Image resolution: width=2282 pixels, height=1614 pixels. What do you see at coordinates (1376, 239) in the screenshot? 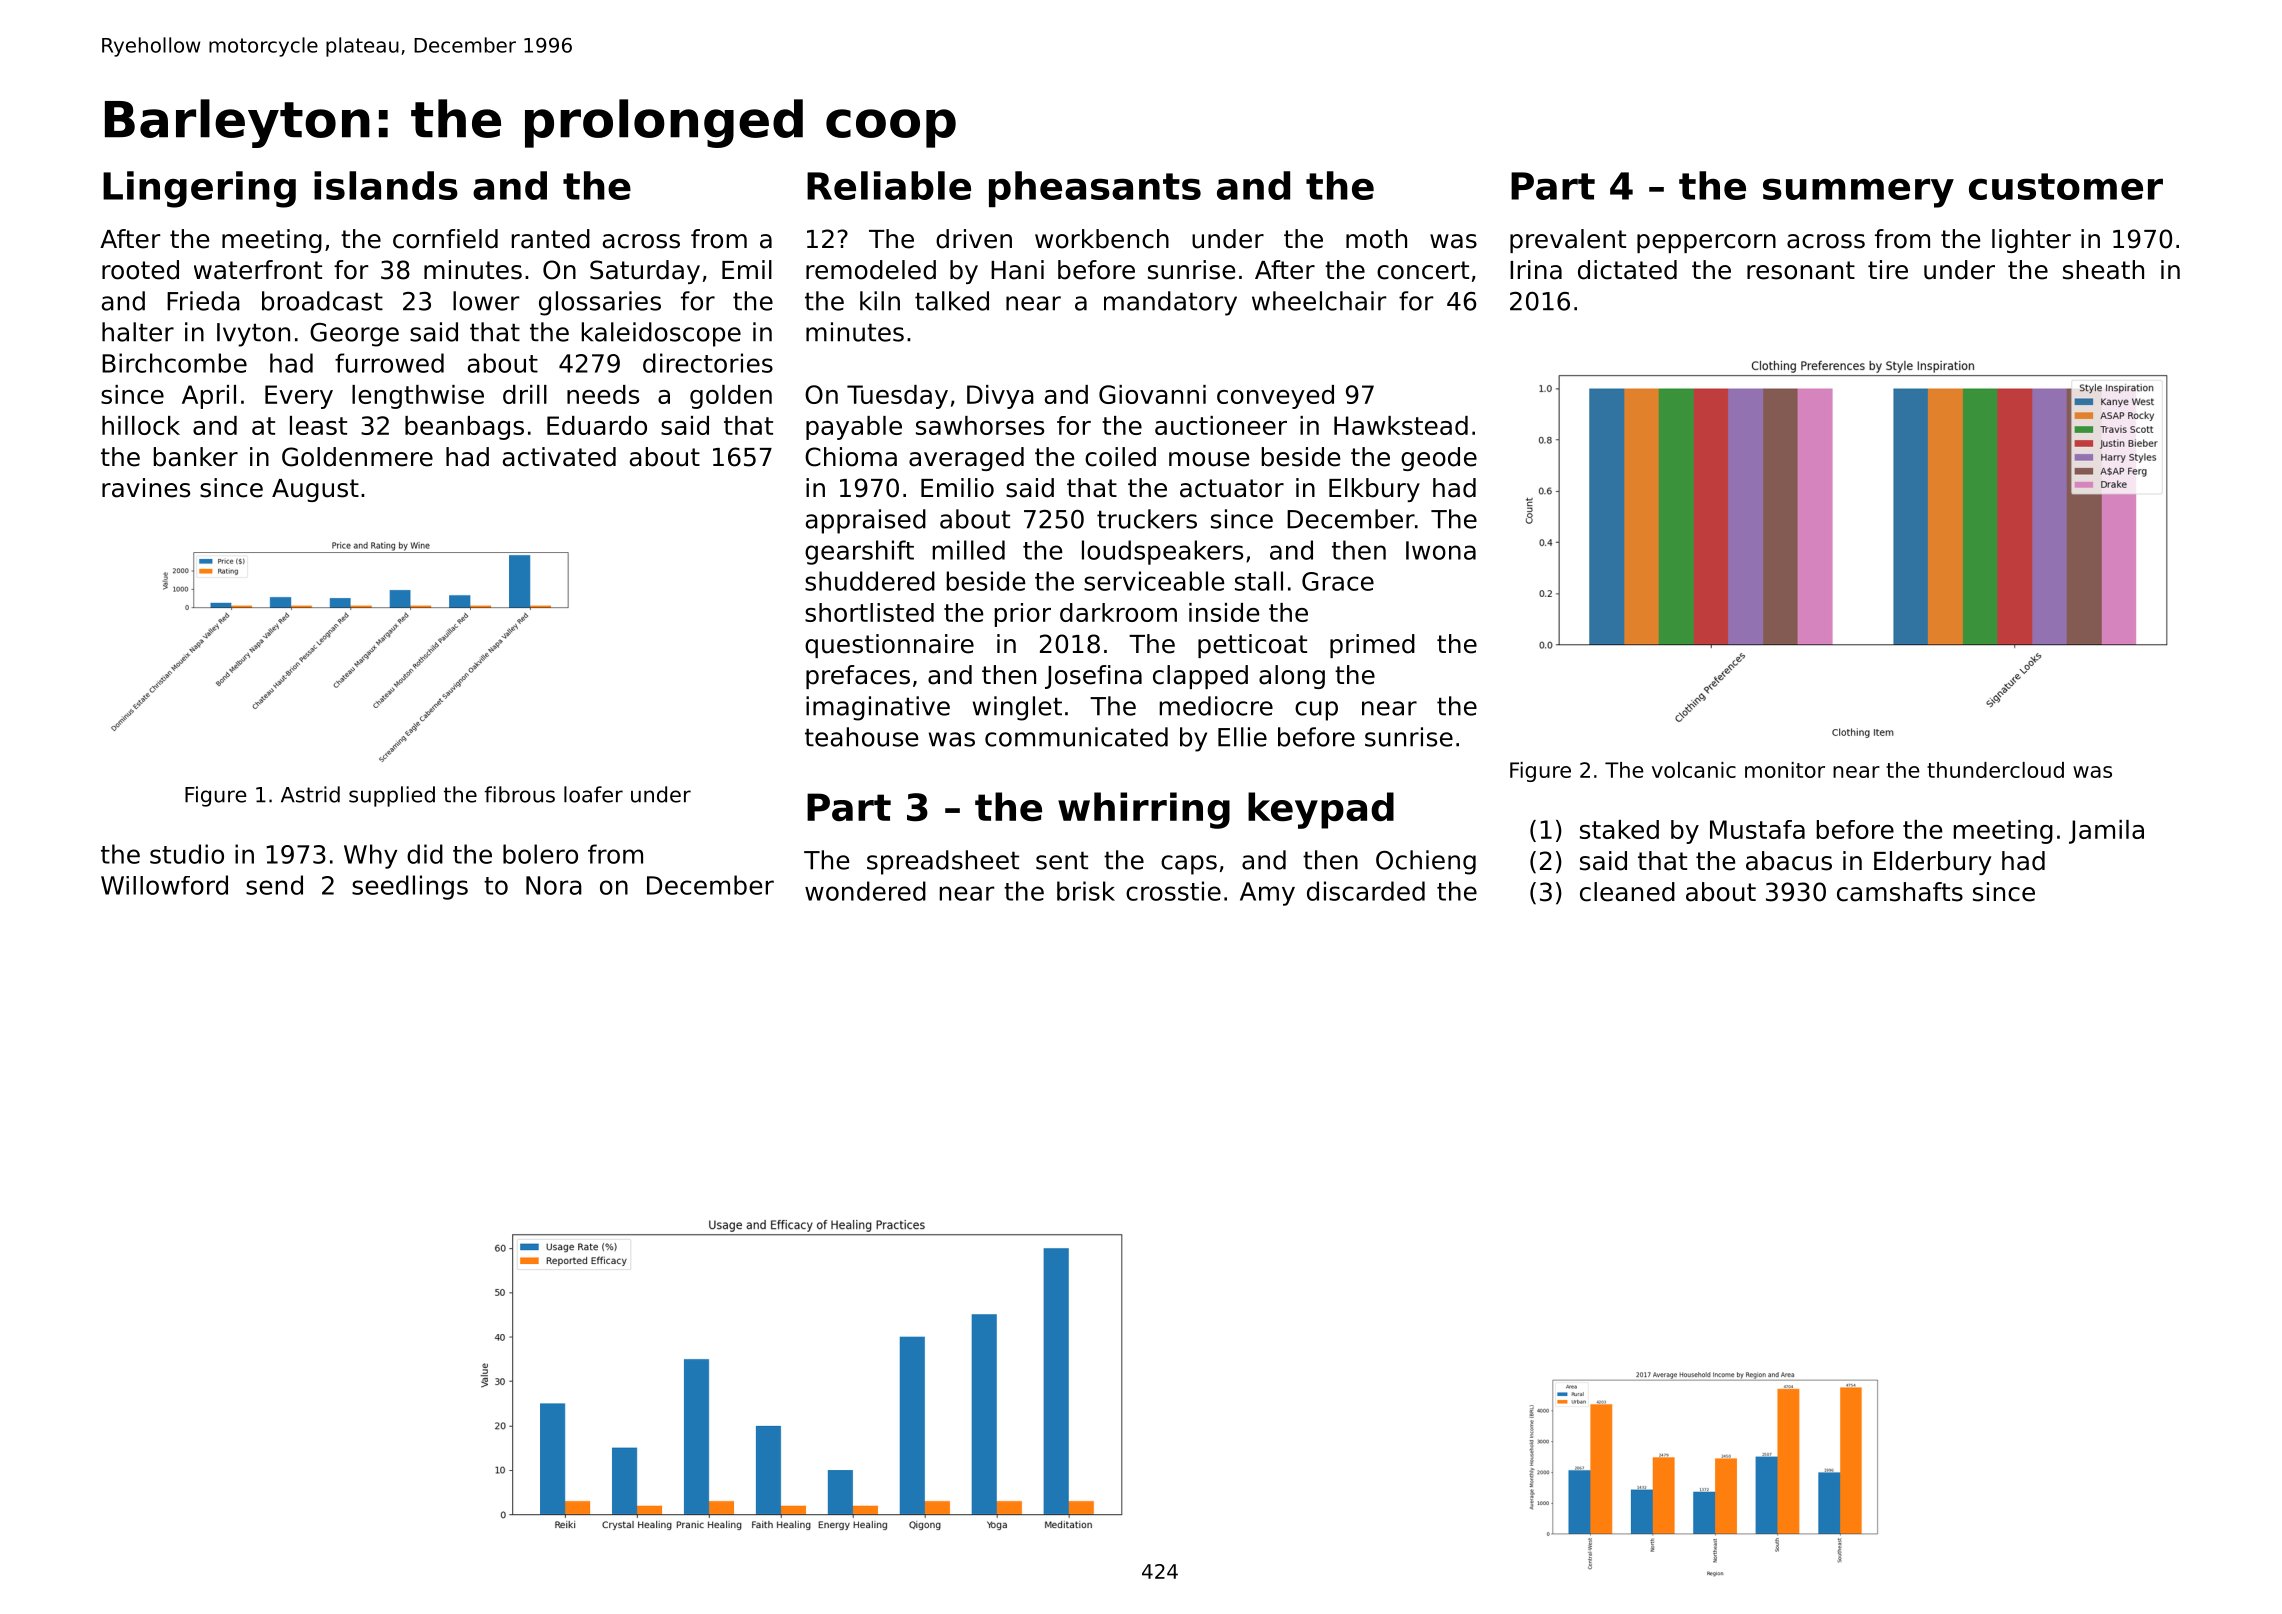
I see `moth` at bounding box center [1376, 239].
